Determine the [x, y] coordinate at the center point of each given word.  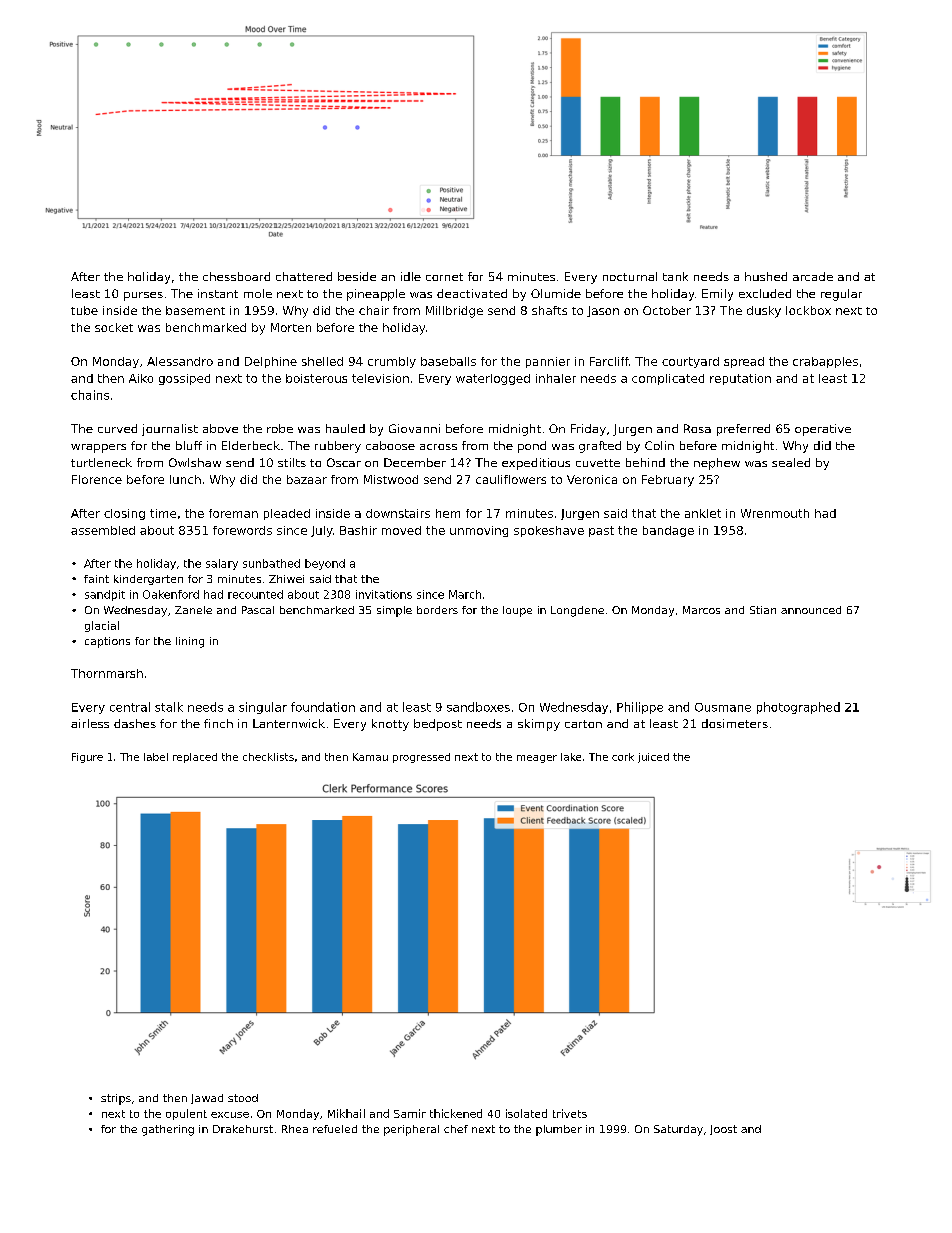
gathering [168, 1130]
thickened [456, 1113]
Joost [723, 1130]
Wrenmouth [775, 513]
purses [143, 296]
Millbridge [454, 312]
